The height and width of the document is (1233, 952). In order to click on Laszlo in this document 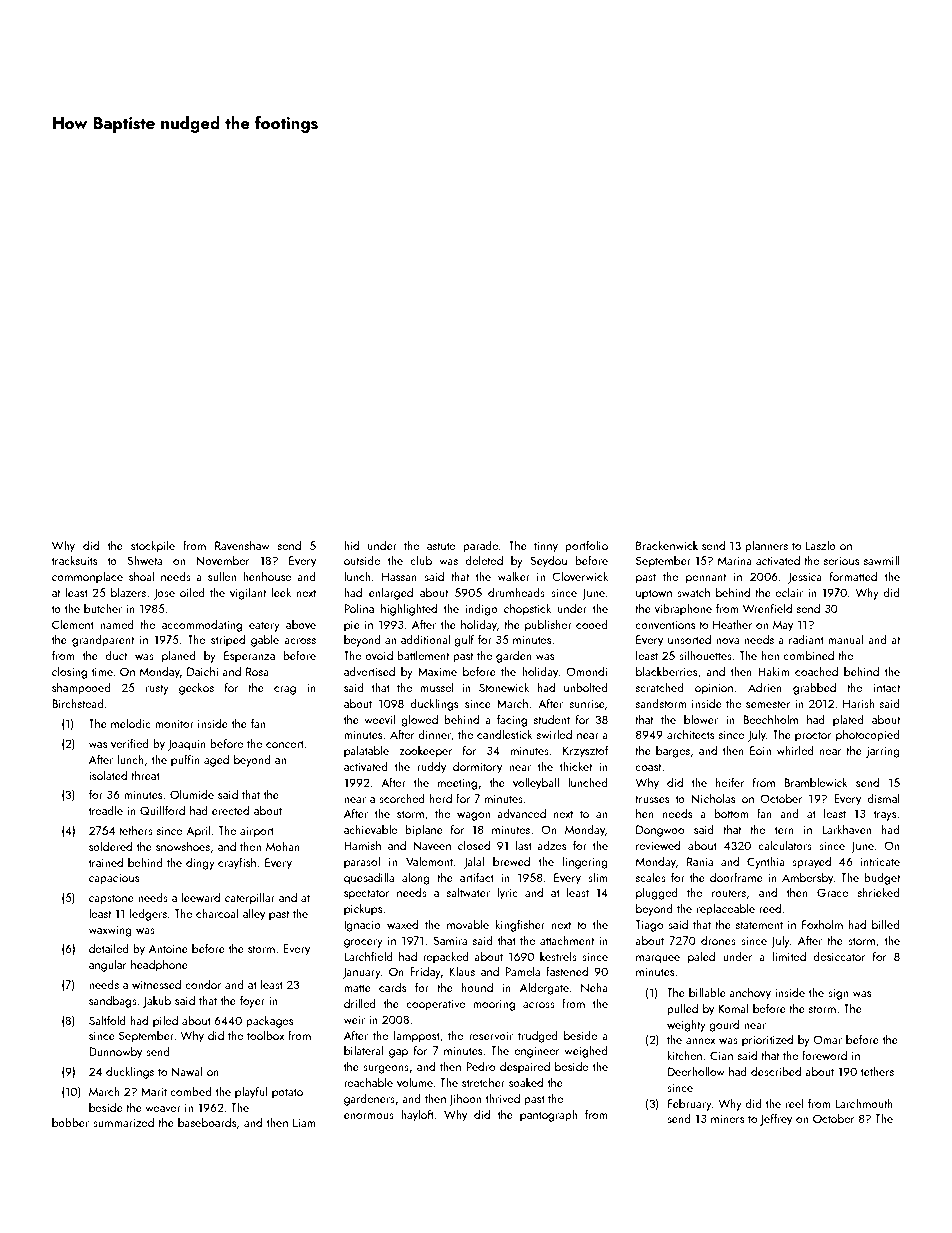, I will do `click(821, 545)`.
